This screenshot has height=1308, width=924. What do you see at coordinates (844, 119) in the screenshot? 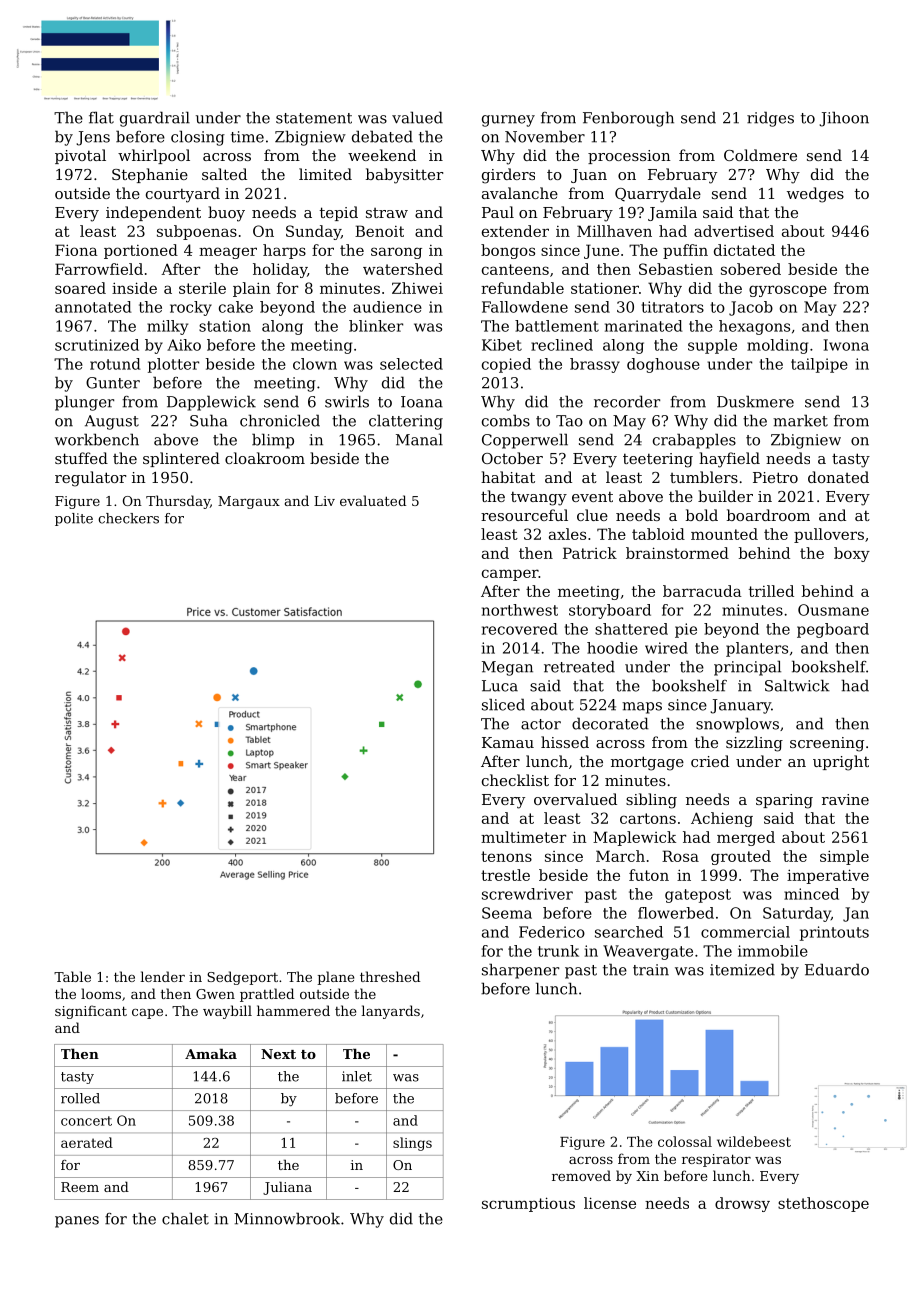
I see `Jihoon` at bounding box center [844, 119].
